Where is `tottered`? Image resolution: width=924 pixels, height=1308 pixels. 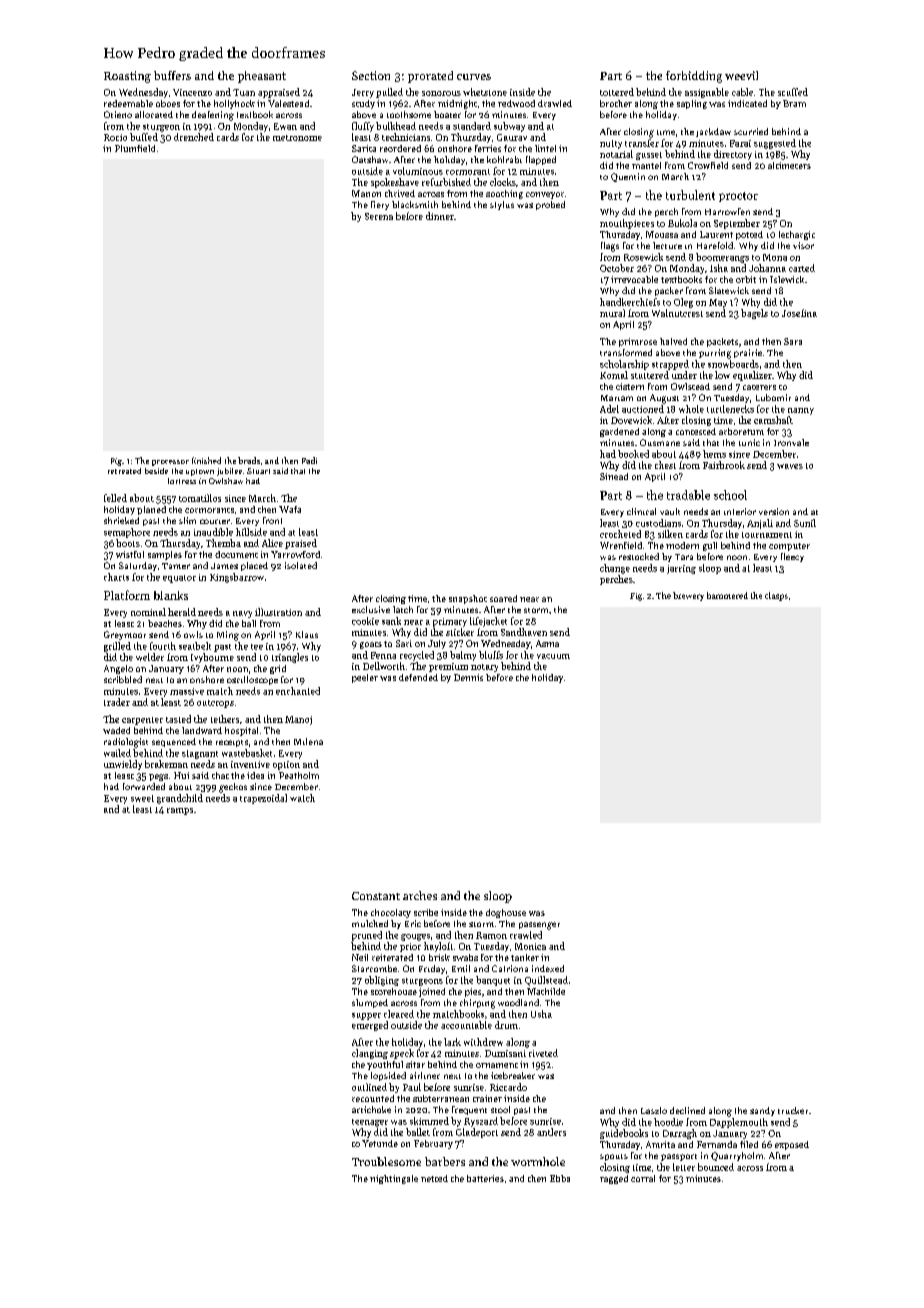 tottered is located at coordinates (617, 92).
